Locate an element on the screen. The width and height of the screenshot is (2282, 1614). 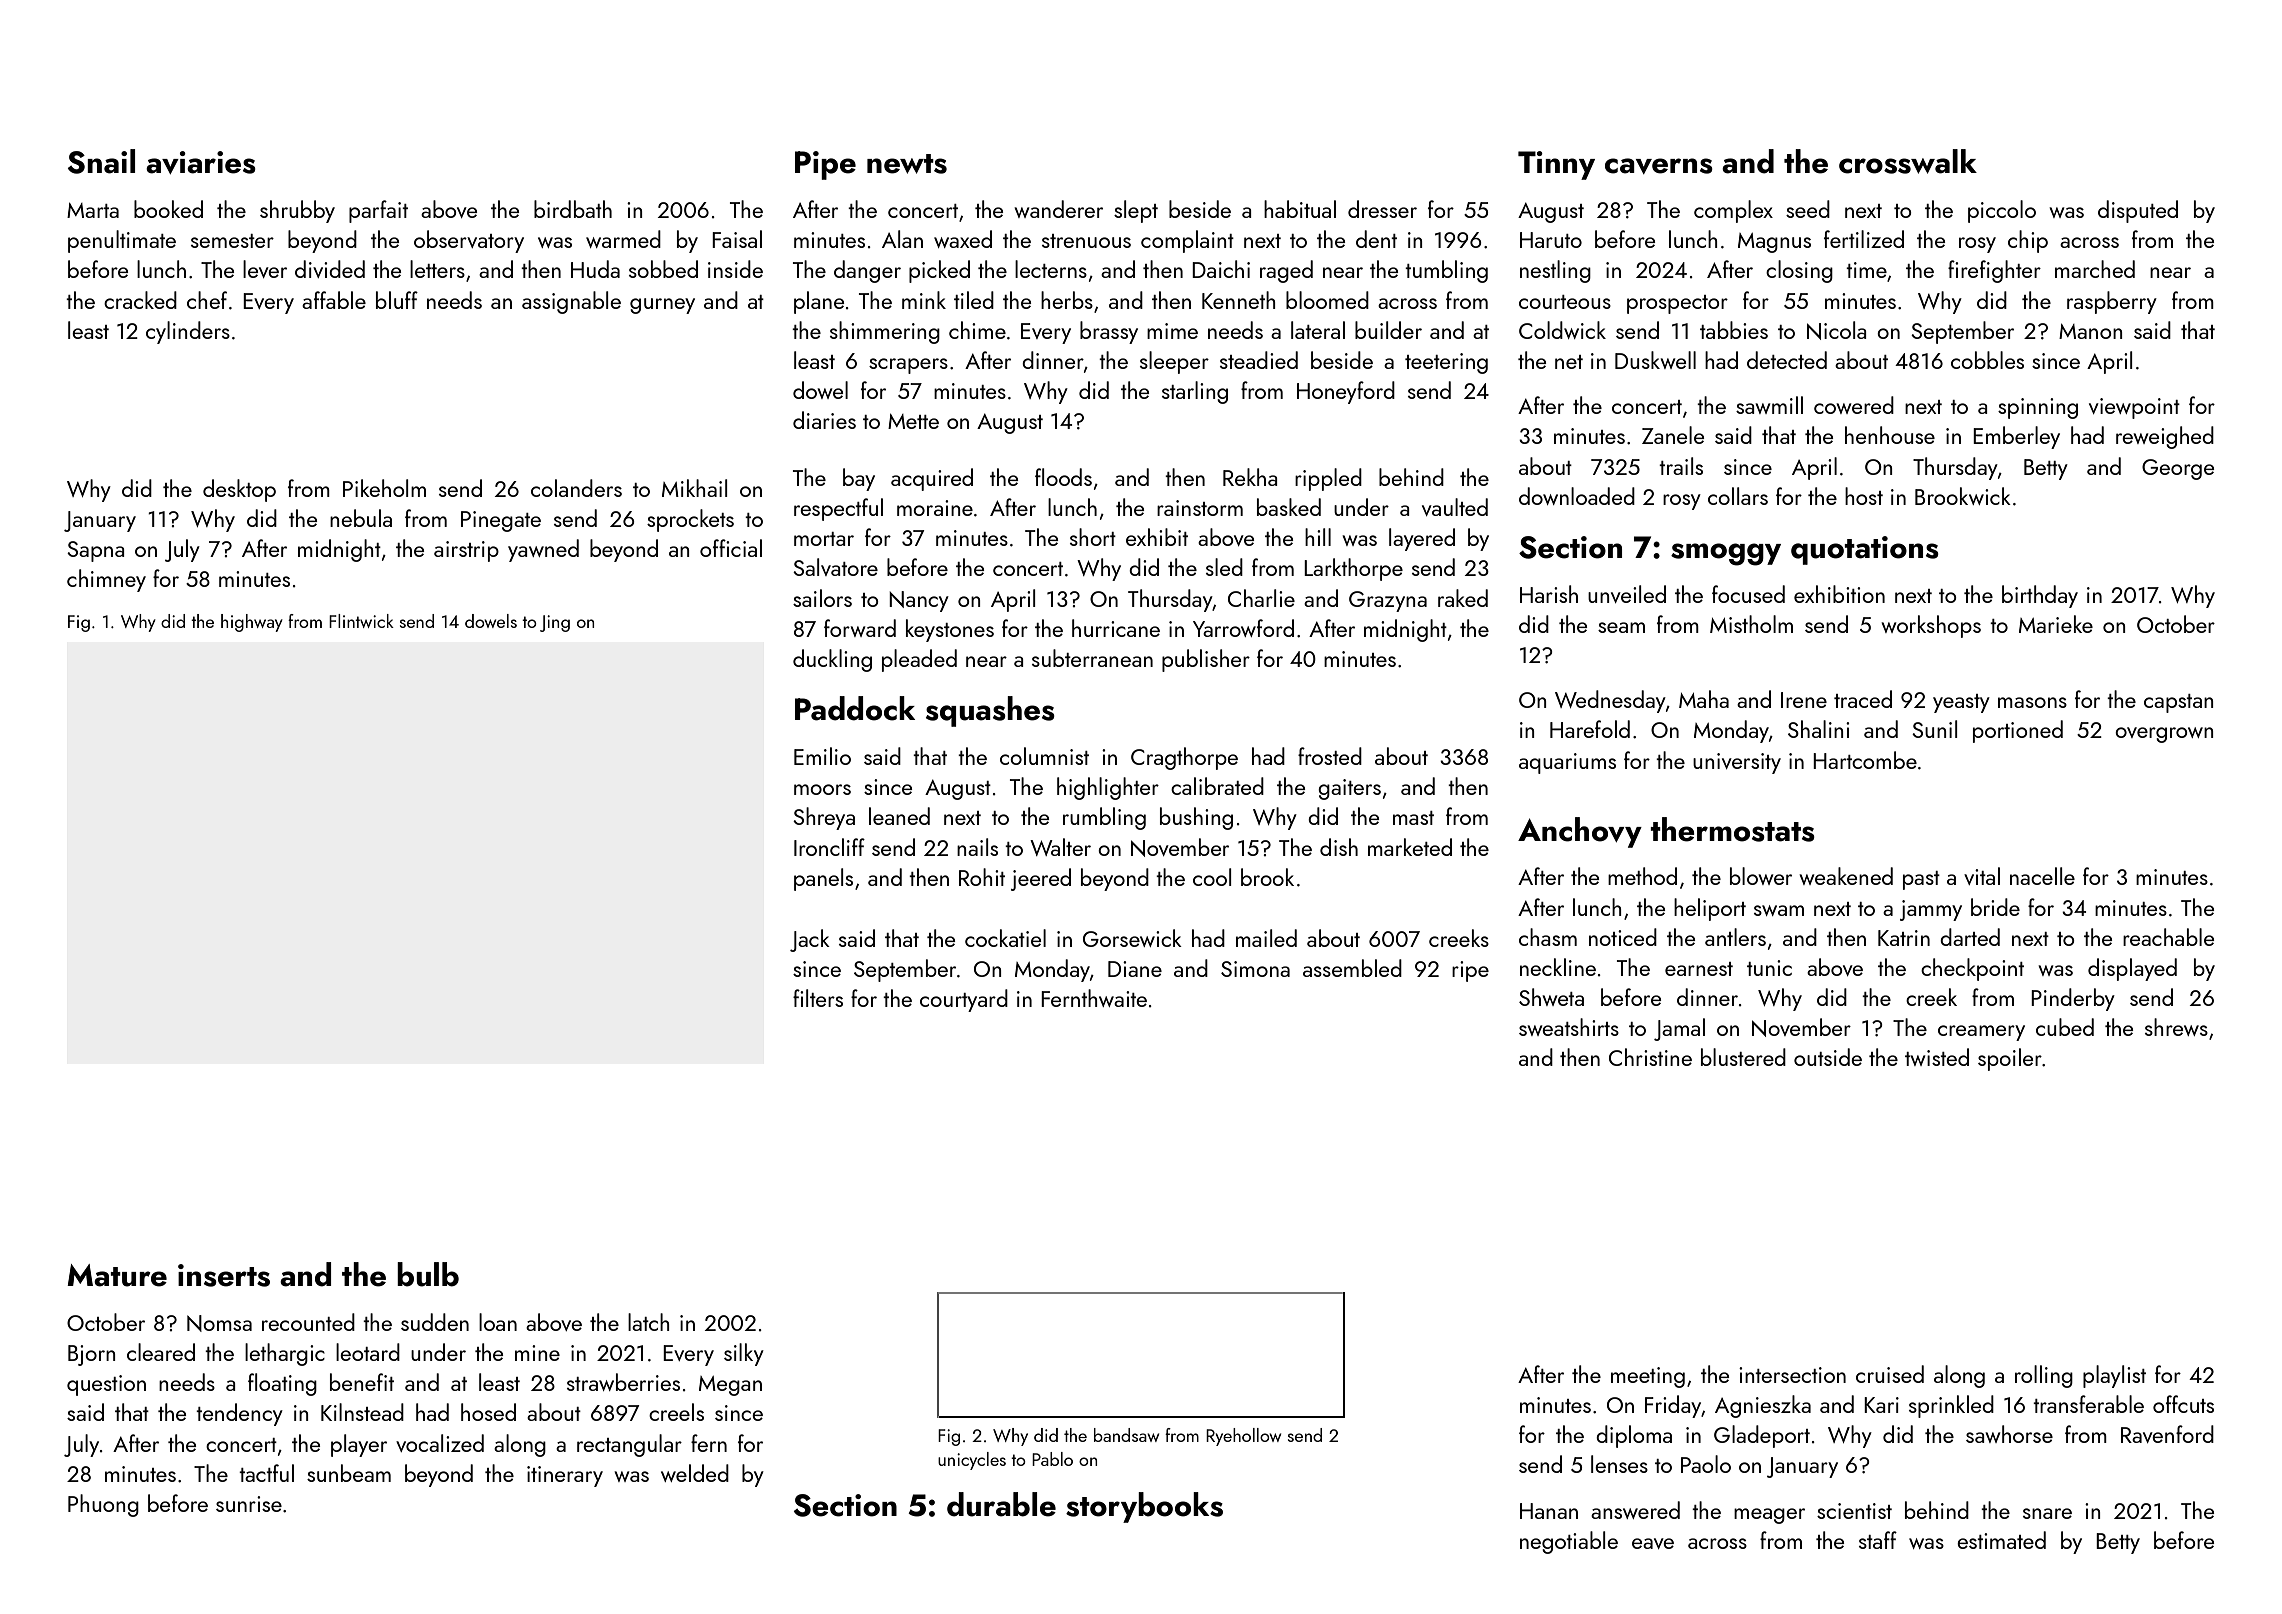
Phuong is located at coordinates (103, 1505).
